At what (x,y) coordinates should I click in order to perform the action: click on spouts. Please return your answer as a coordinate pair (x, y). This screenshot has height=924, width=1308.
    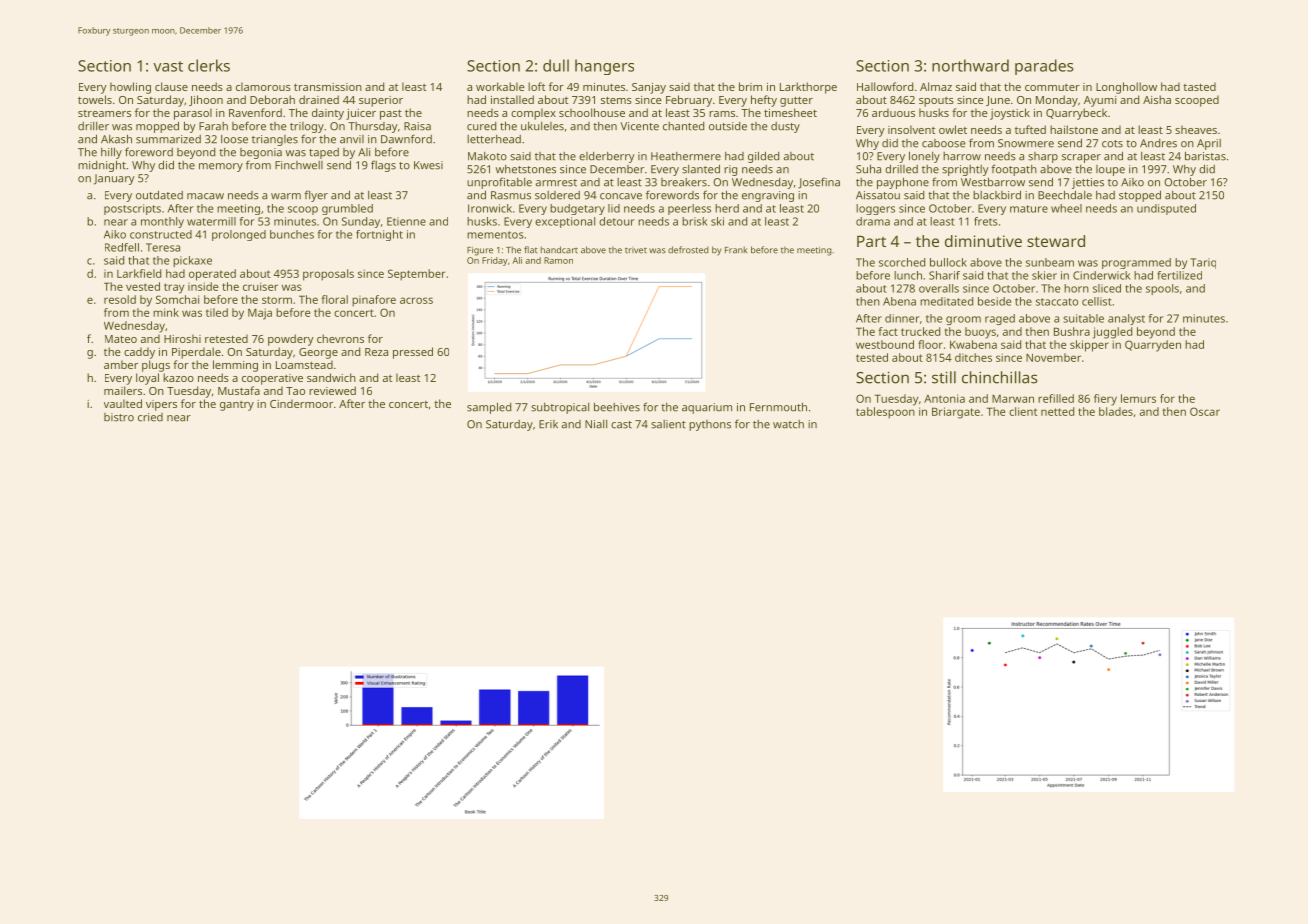
    Looking at the image, I should click on (936, 102).
